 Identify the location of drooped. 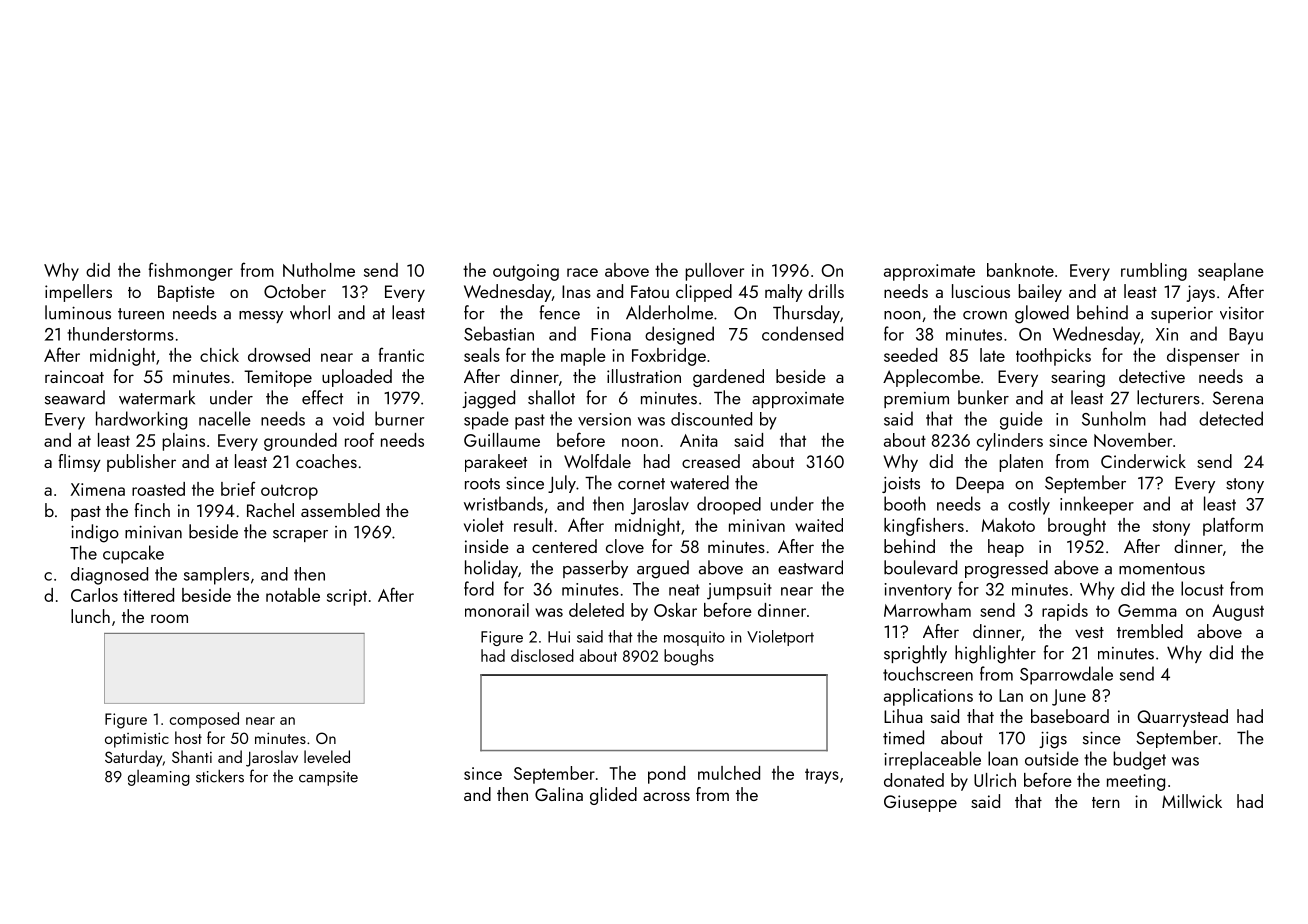
(729, 505).
